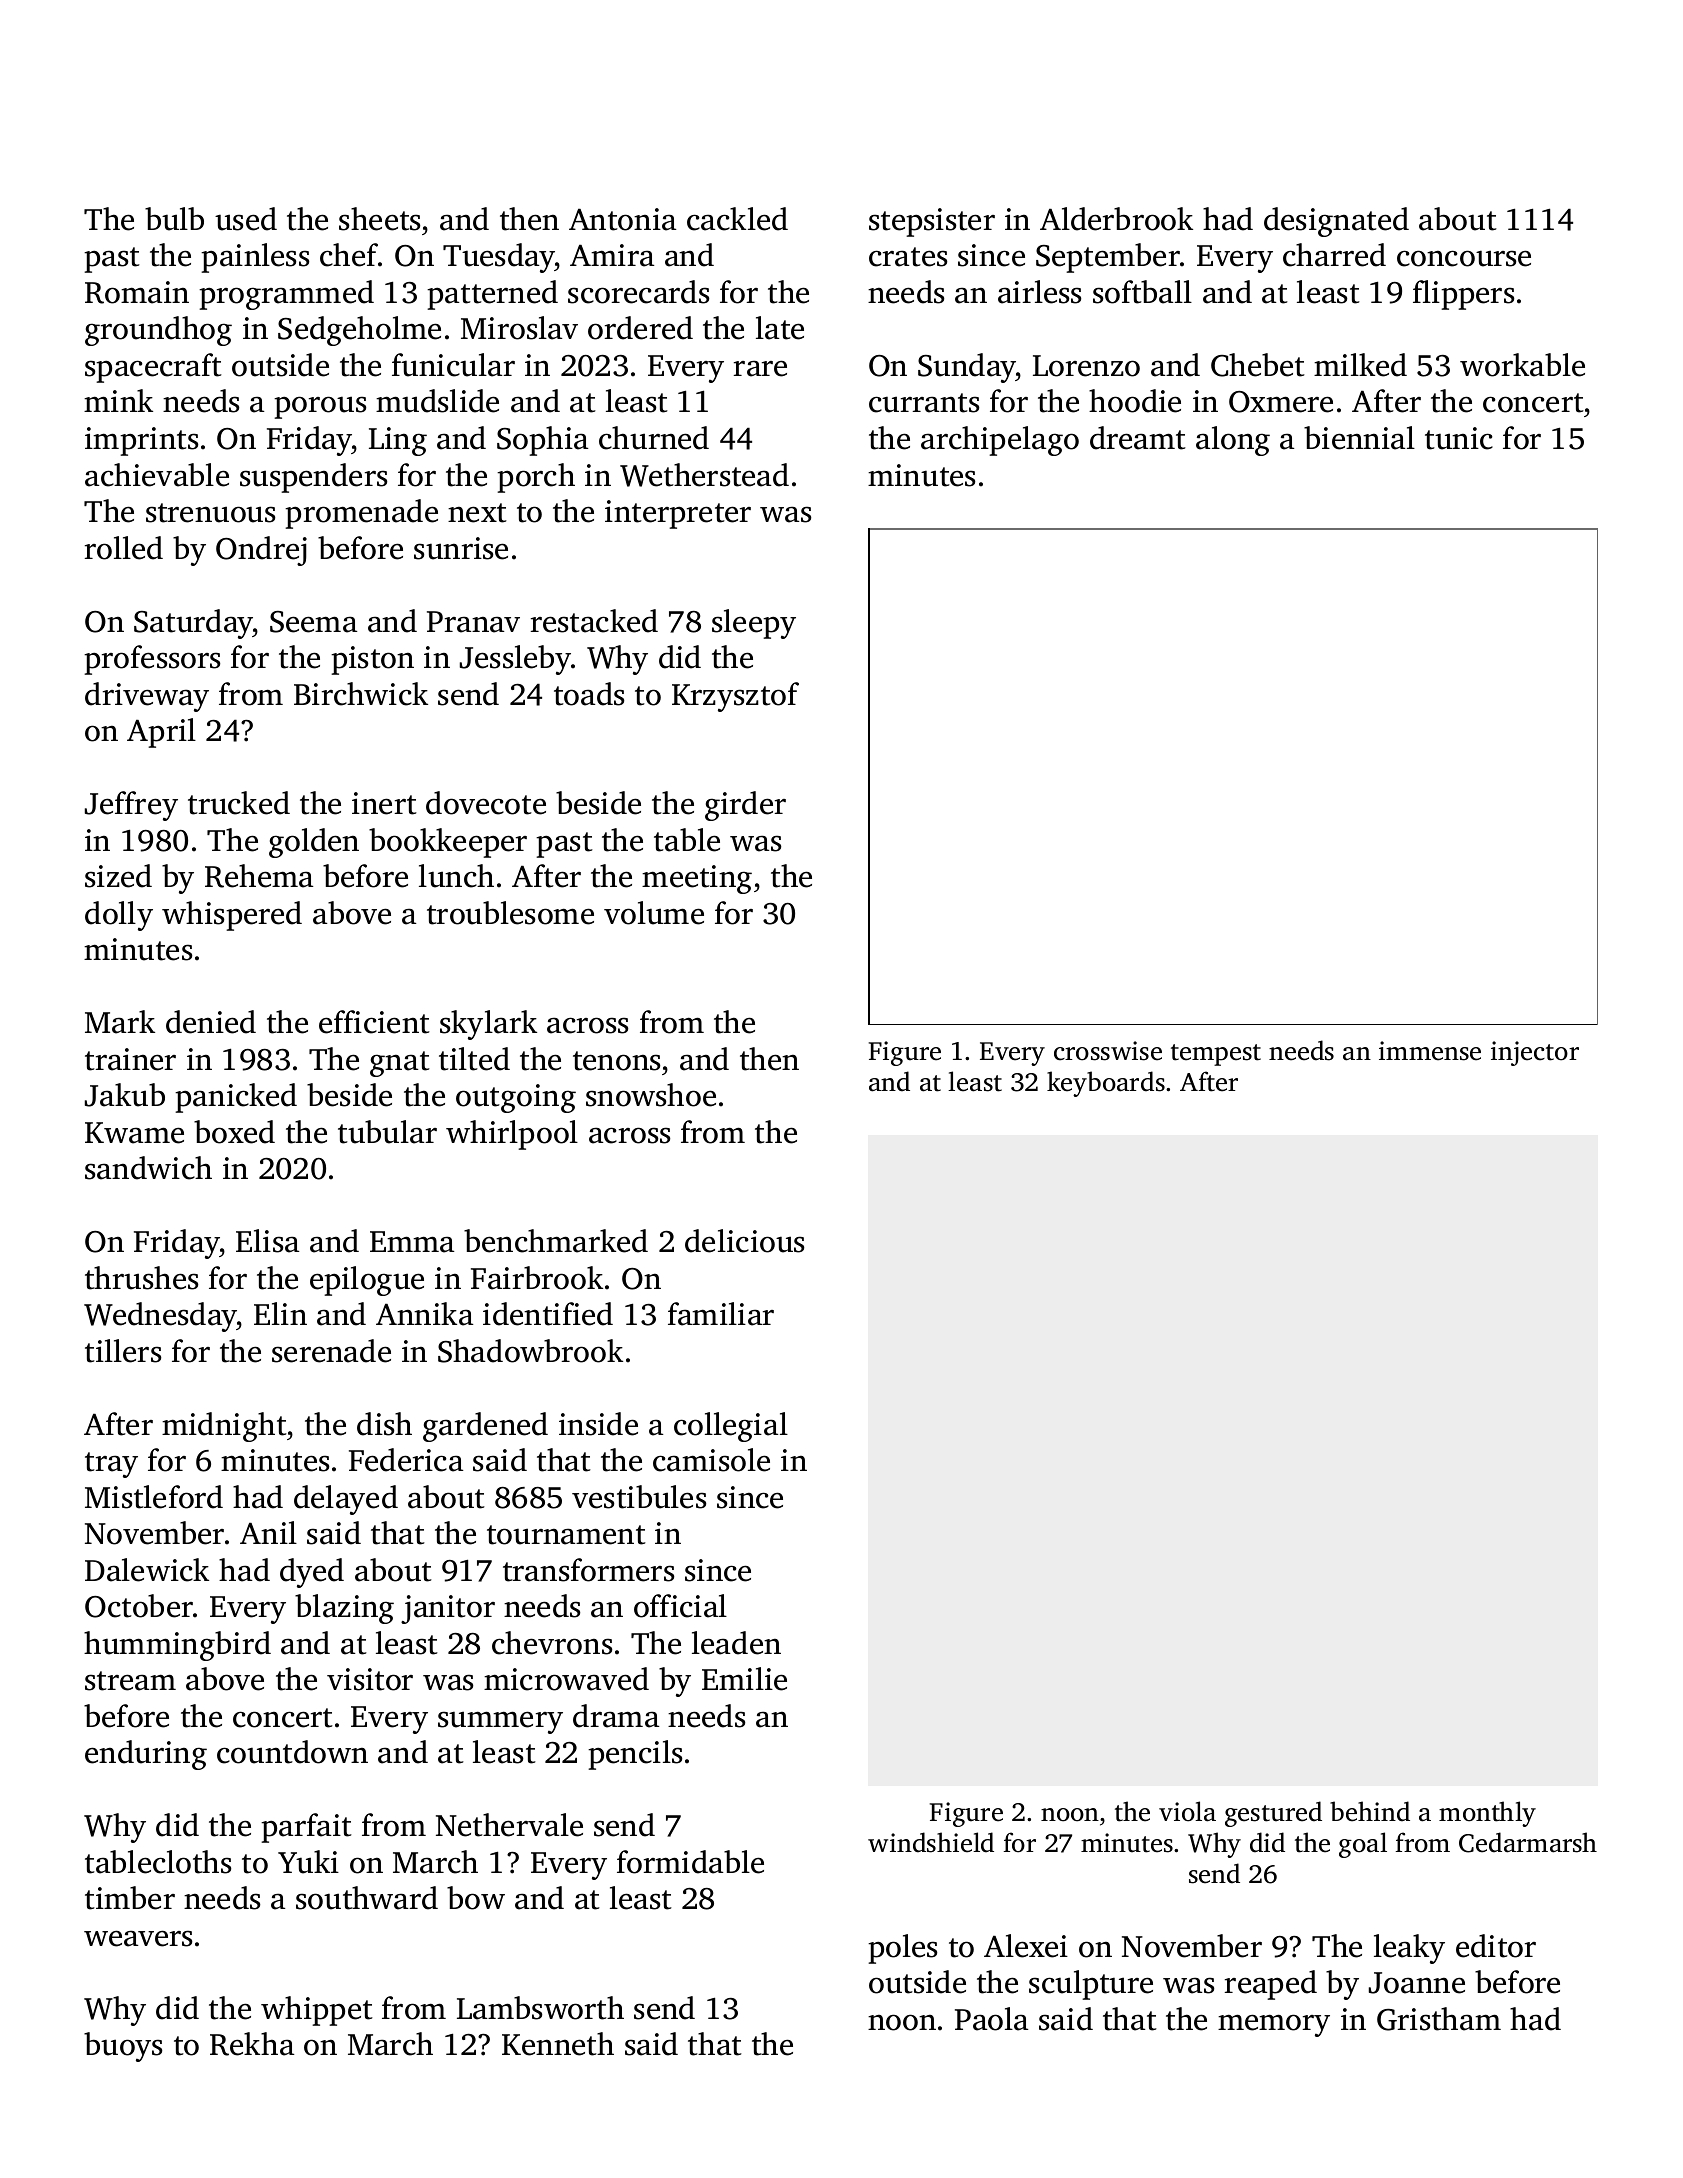 The width and height of the screenshot is (1683, 2178). What do you see at coordinates (932, 222) in the screenshot?
I see `stepsister` at bounding box center [932, 222].
